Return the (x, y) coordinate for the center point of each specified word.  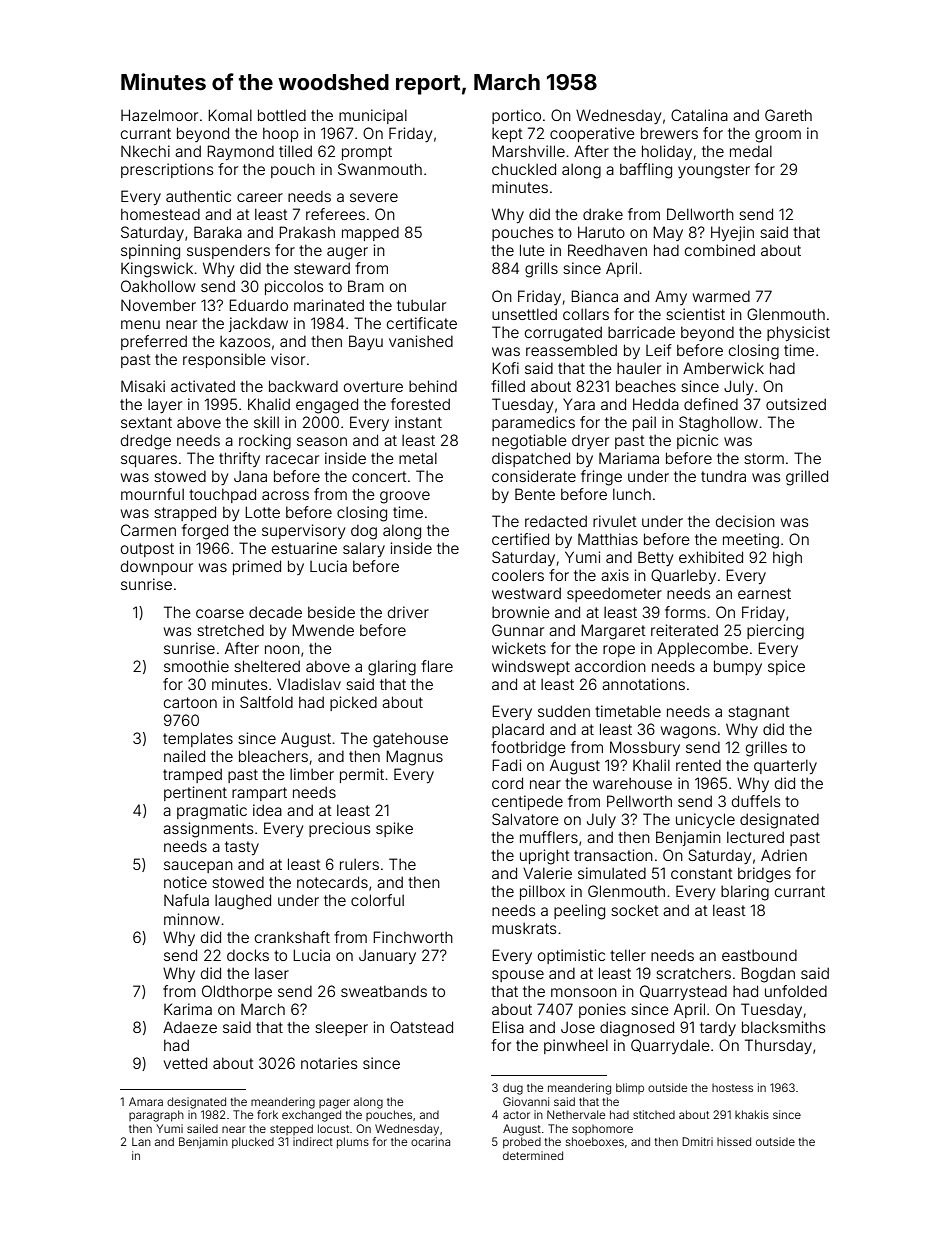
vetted (185, 1063)
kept (507, 135)
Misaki (143, 386)
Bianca (594, 296)
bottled (282, 115)
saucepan (198, 867)
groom (778, 136)
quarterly (785, 767)
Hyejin (732, 233)
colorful (377, 900)
